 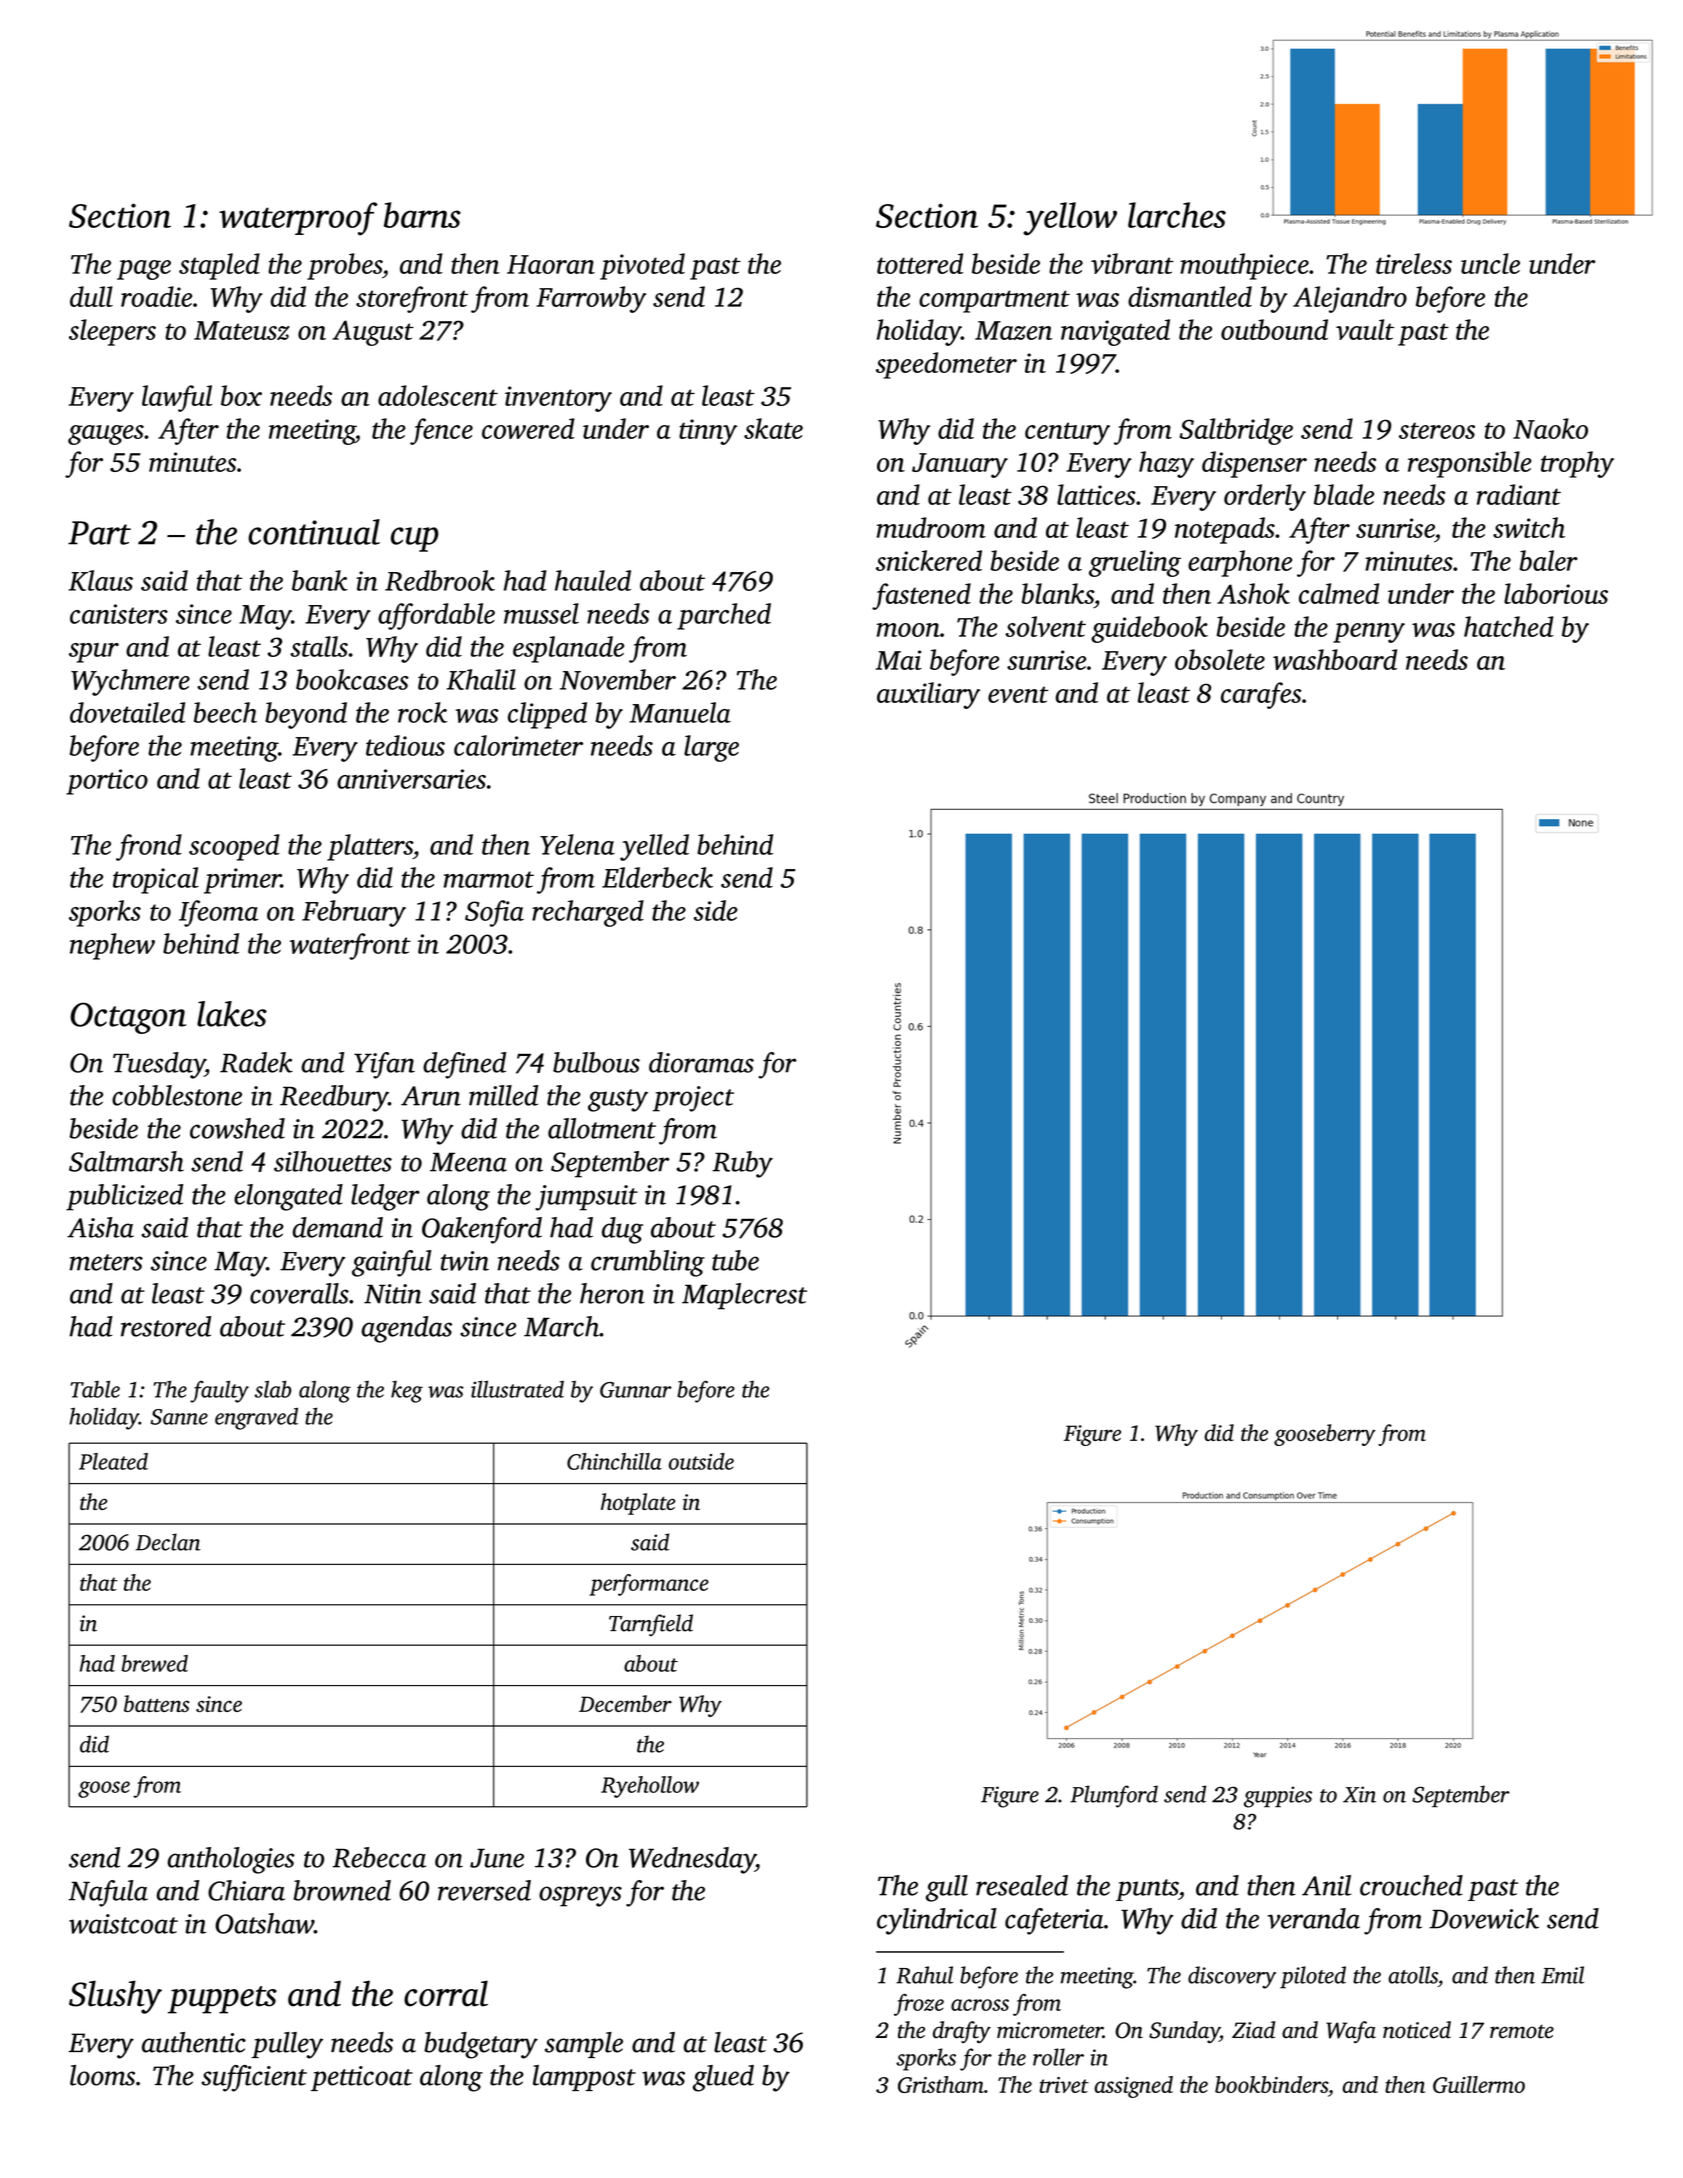 What do you see at coordinates (168, 1542) in the image?
I see `Declan` at bounding box center [168, 1542].
